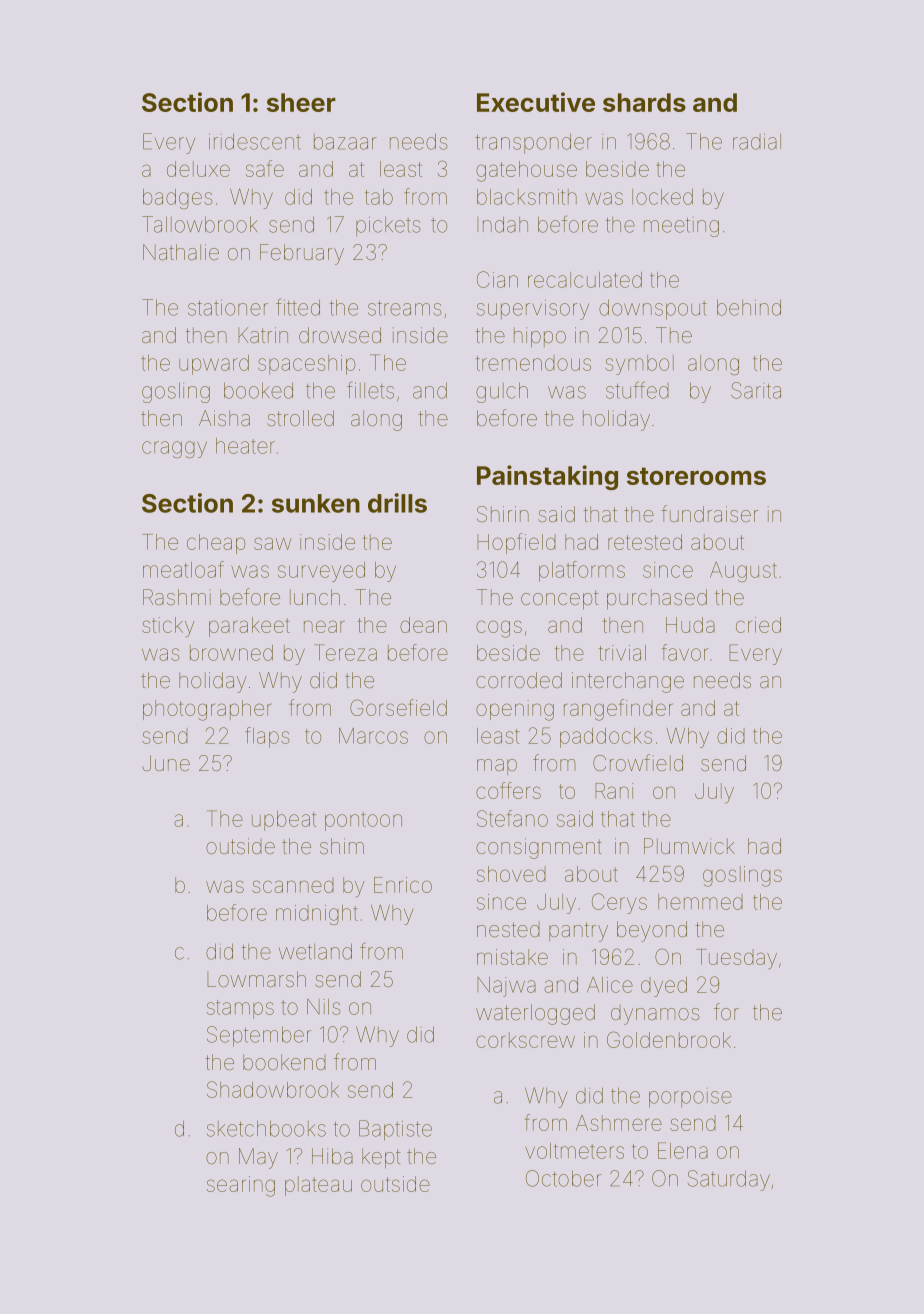 Image resolution: width=924 pixels, height=1314 pixels. I want to click on dean, so click(423, 625).
